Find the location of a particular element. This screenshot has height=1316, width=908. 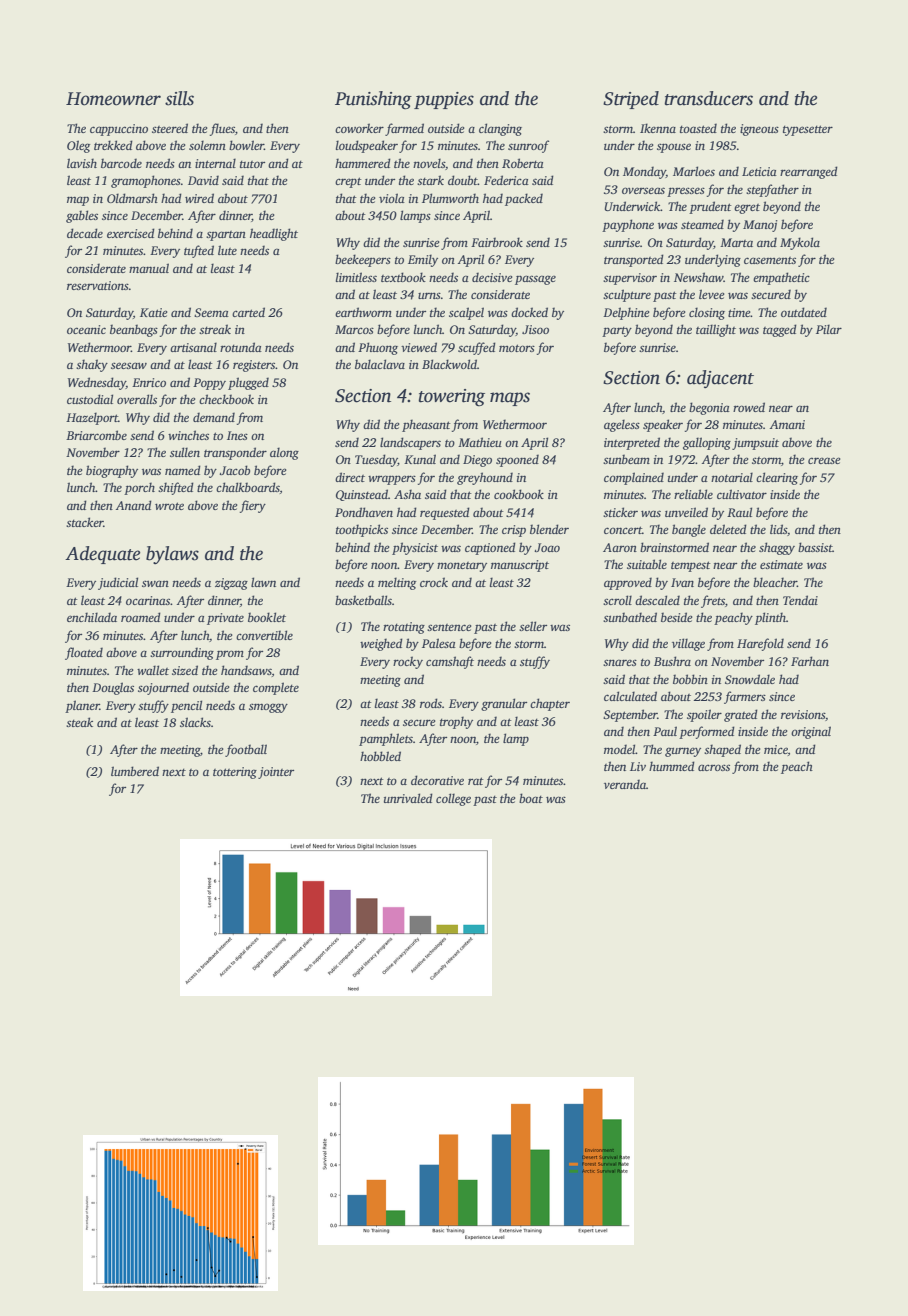

Striped is located at coordinates (631, 100).
